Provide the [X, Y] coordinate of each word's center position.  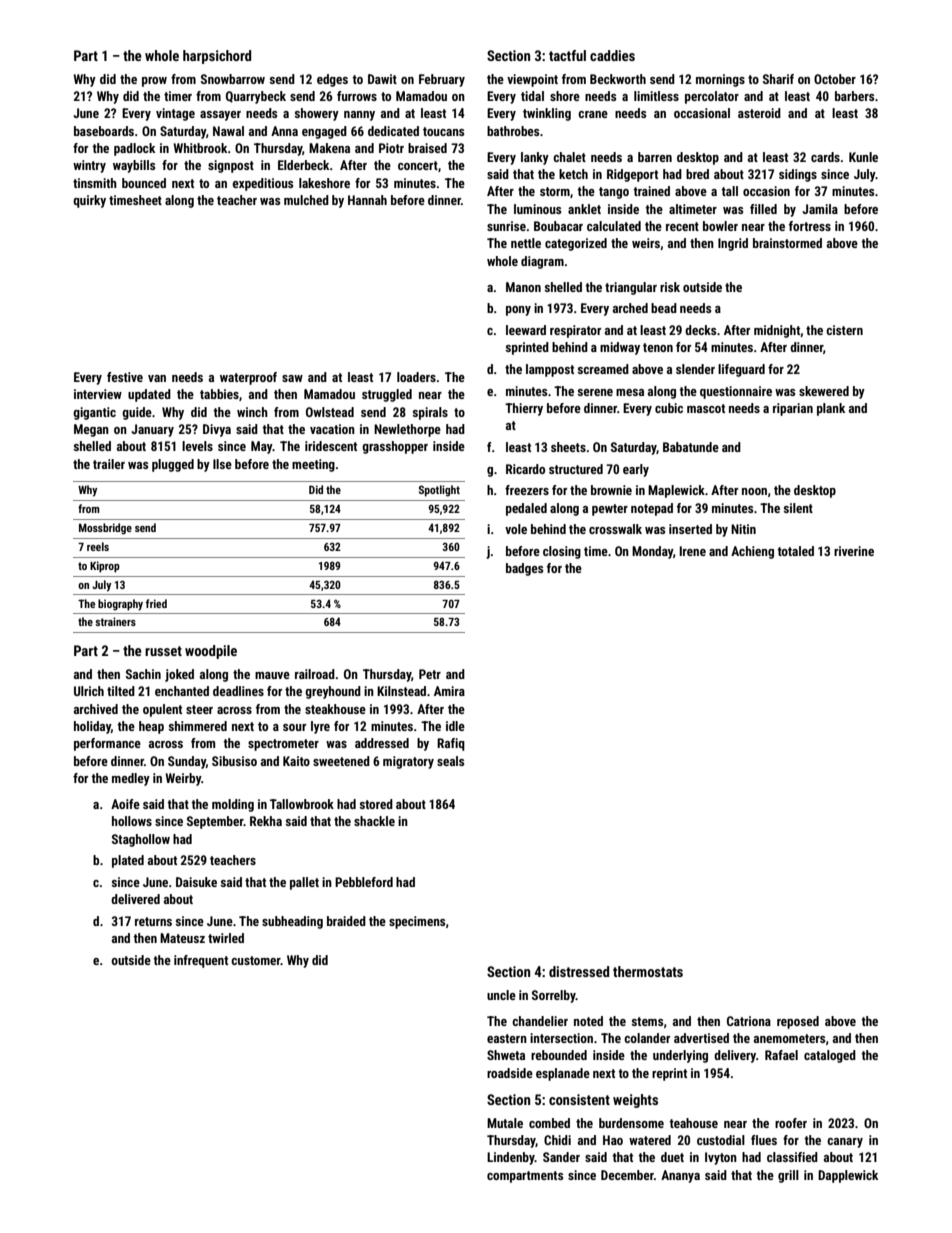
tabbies [219, 394]
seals [450, 761]
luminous [537, 209]
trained [651, 191]
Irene [692, 551]
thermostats [648, 971]
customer [256, 960]
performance [107, 744]
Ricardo [525, 469]
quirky [89, 201]
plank [831, 409]
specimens [417, 922]
